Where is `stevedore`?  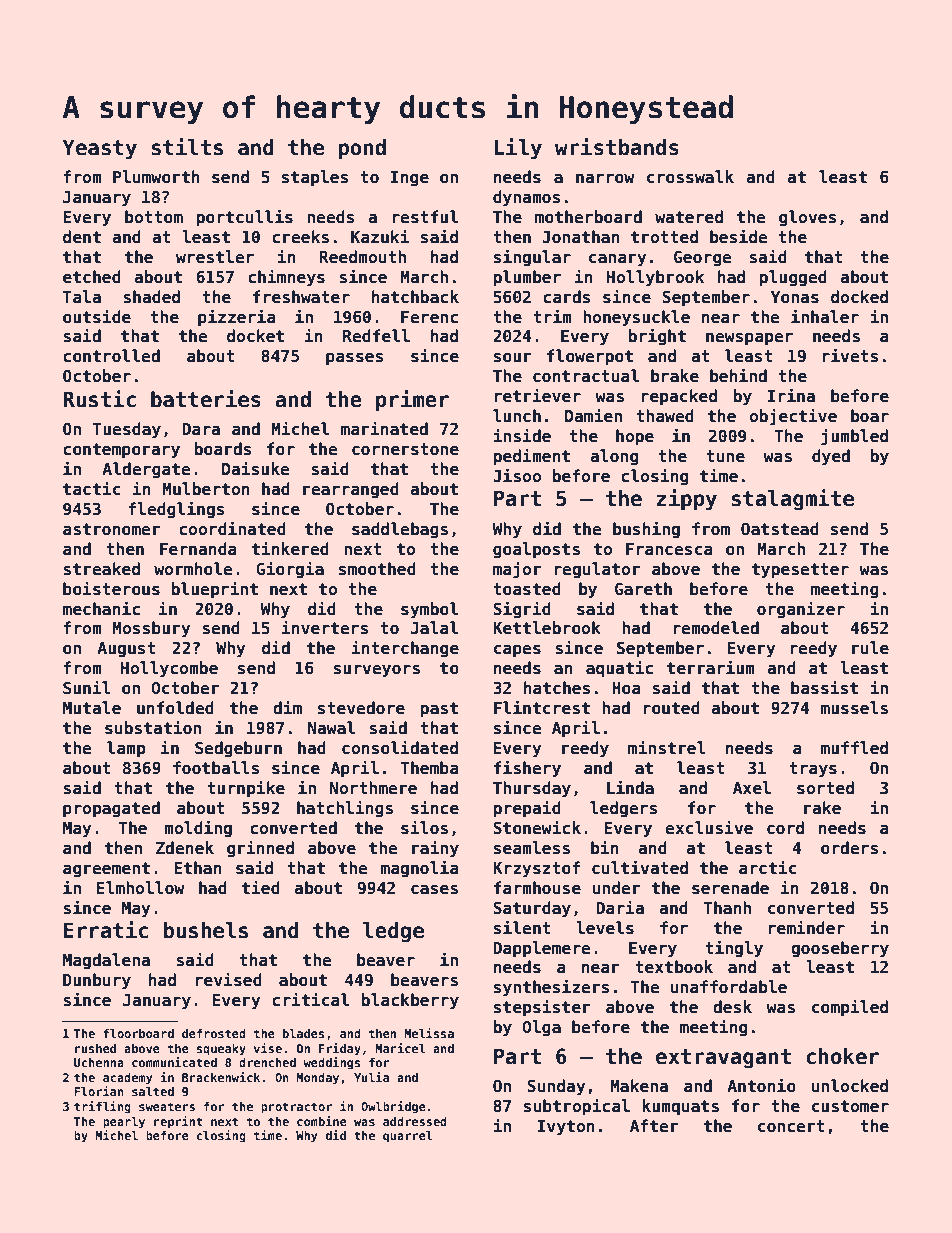
stevedore is located at coordinates (361, 708).
